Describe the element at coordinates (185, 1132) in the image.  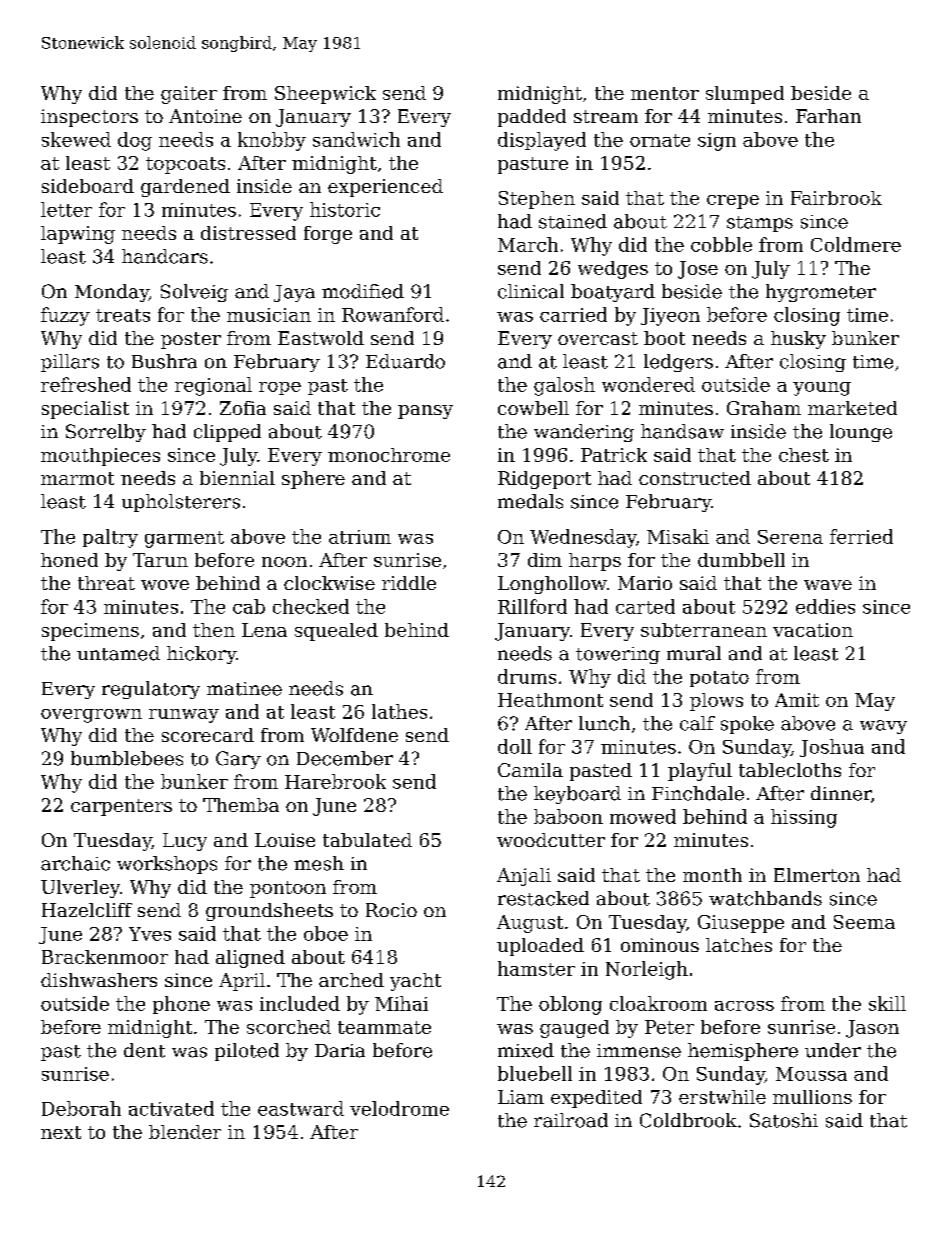
I see `blender` at that location.
